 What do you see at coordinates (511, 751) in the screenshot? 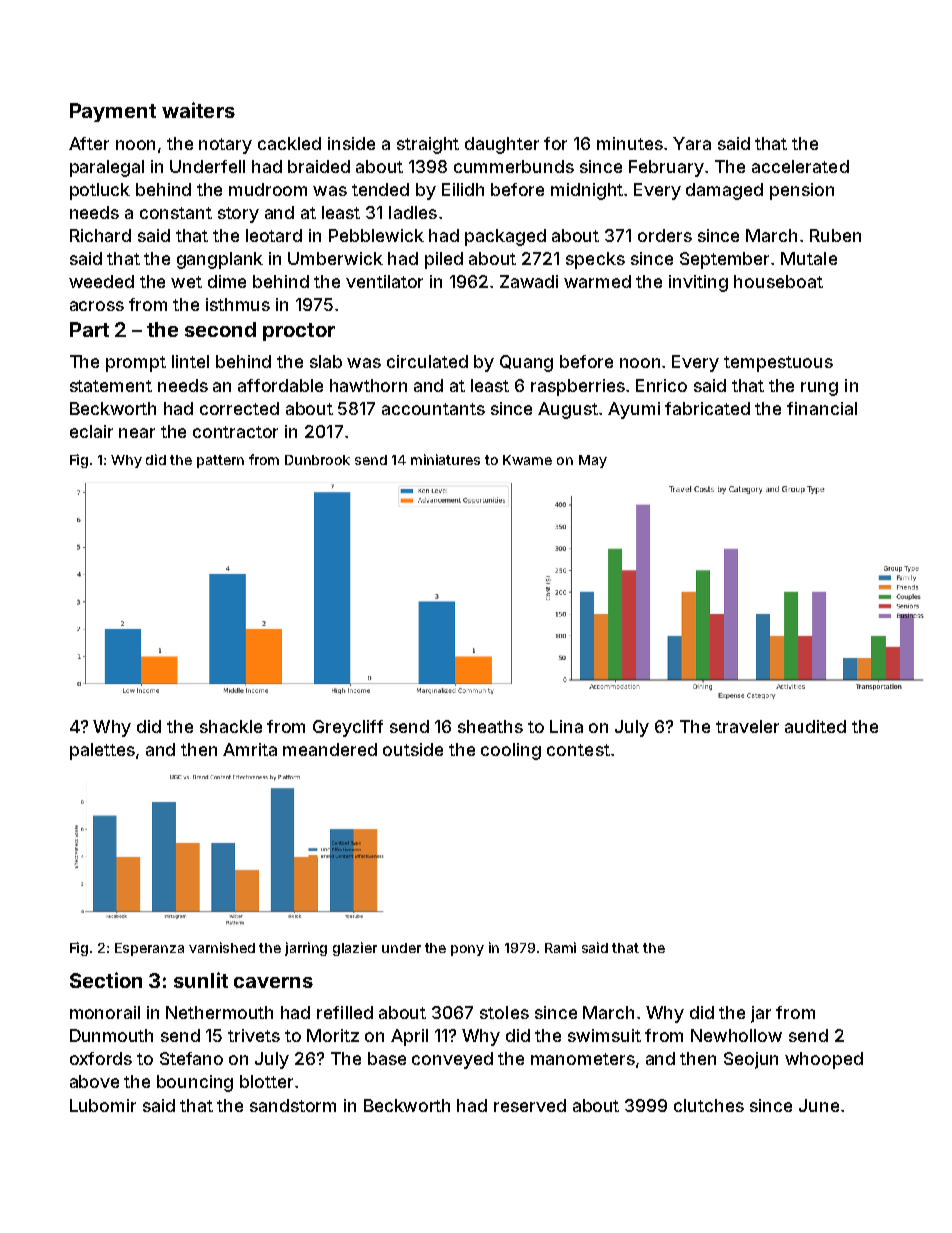
I see `cooling` at bounding box center [511, 751].
